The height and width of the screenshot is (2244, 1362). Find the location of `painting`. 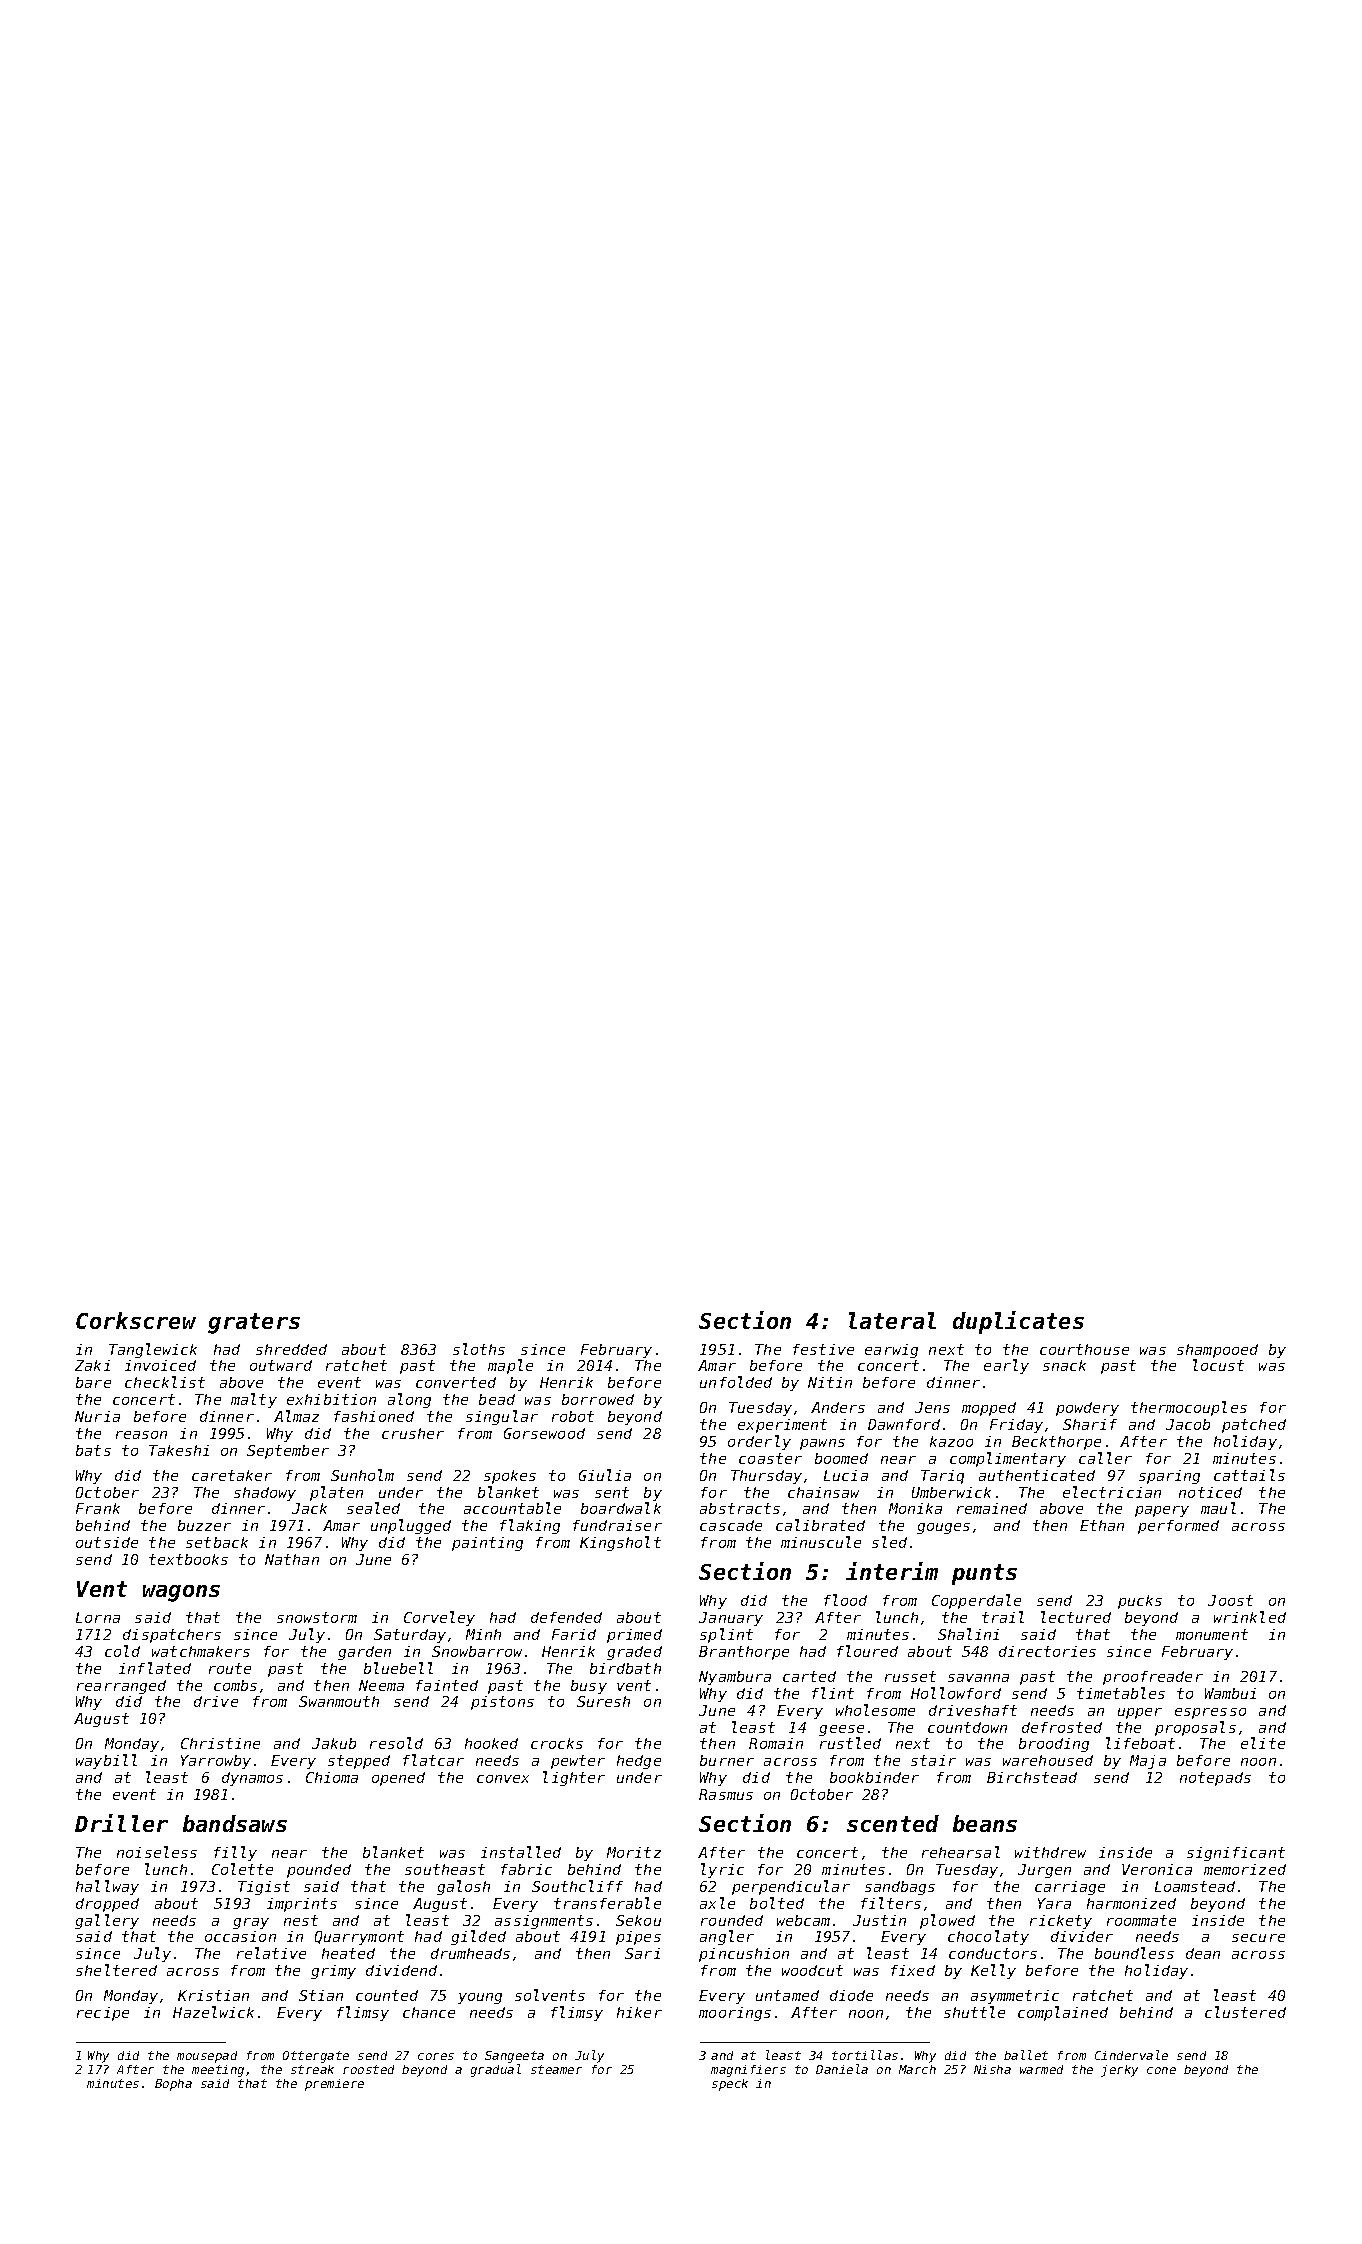

painting is located at coordinates (487, 1544).
